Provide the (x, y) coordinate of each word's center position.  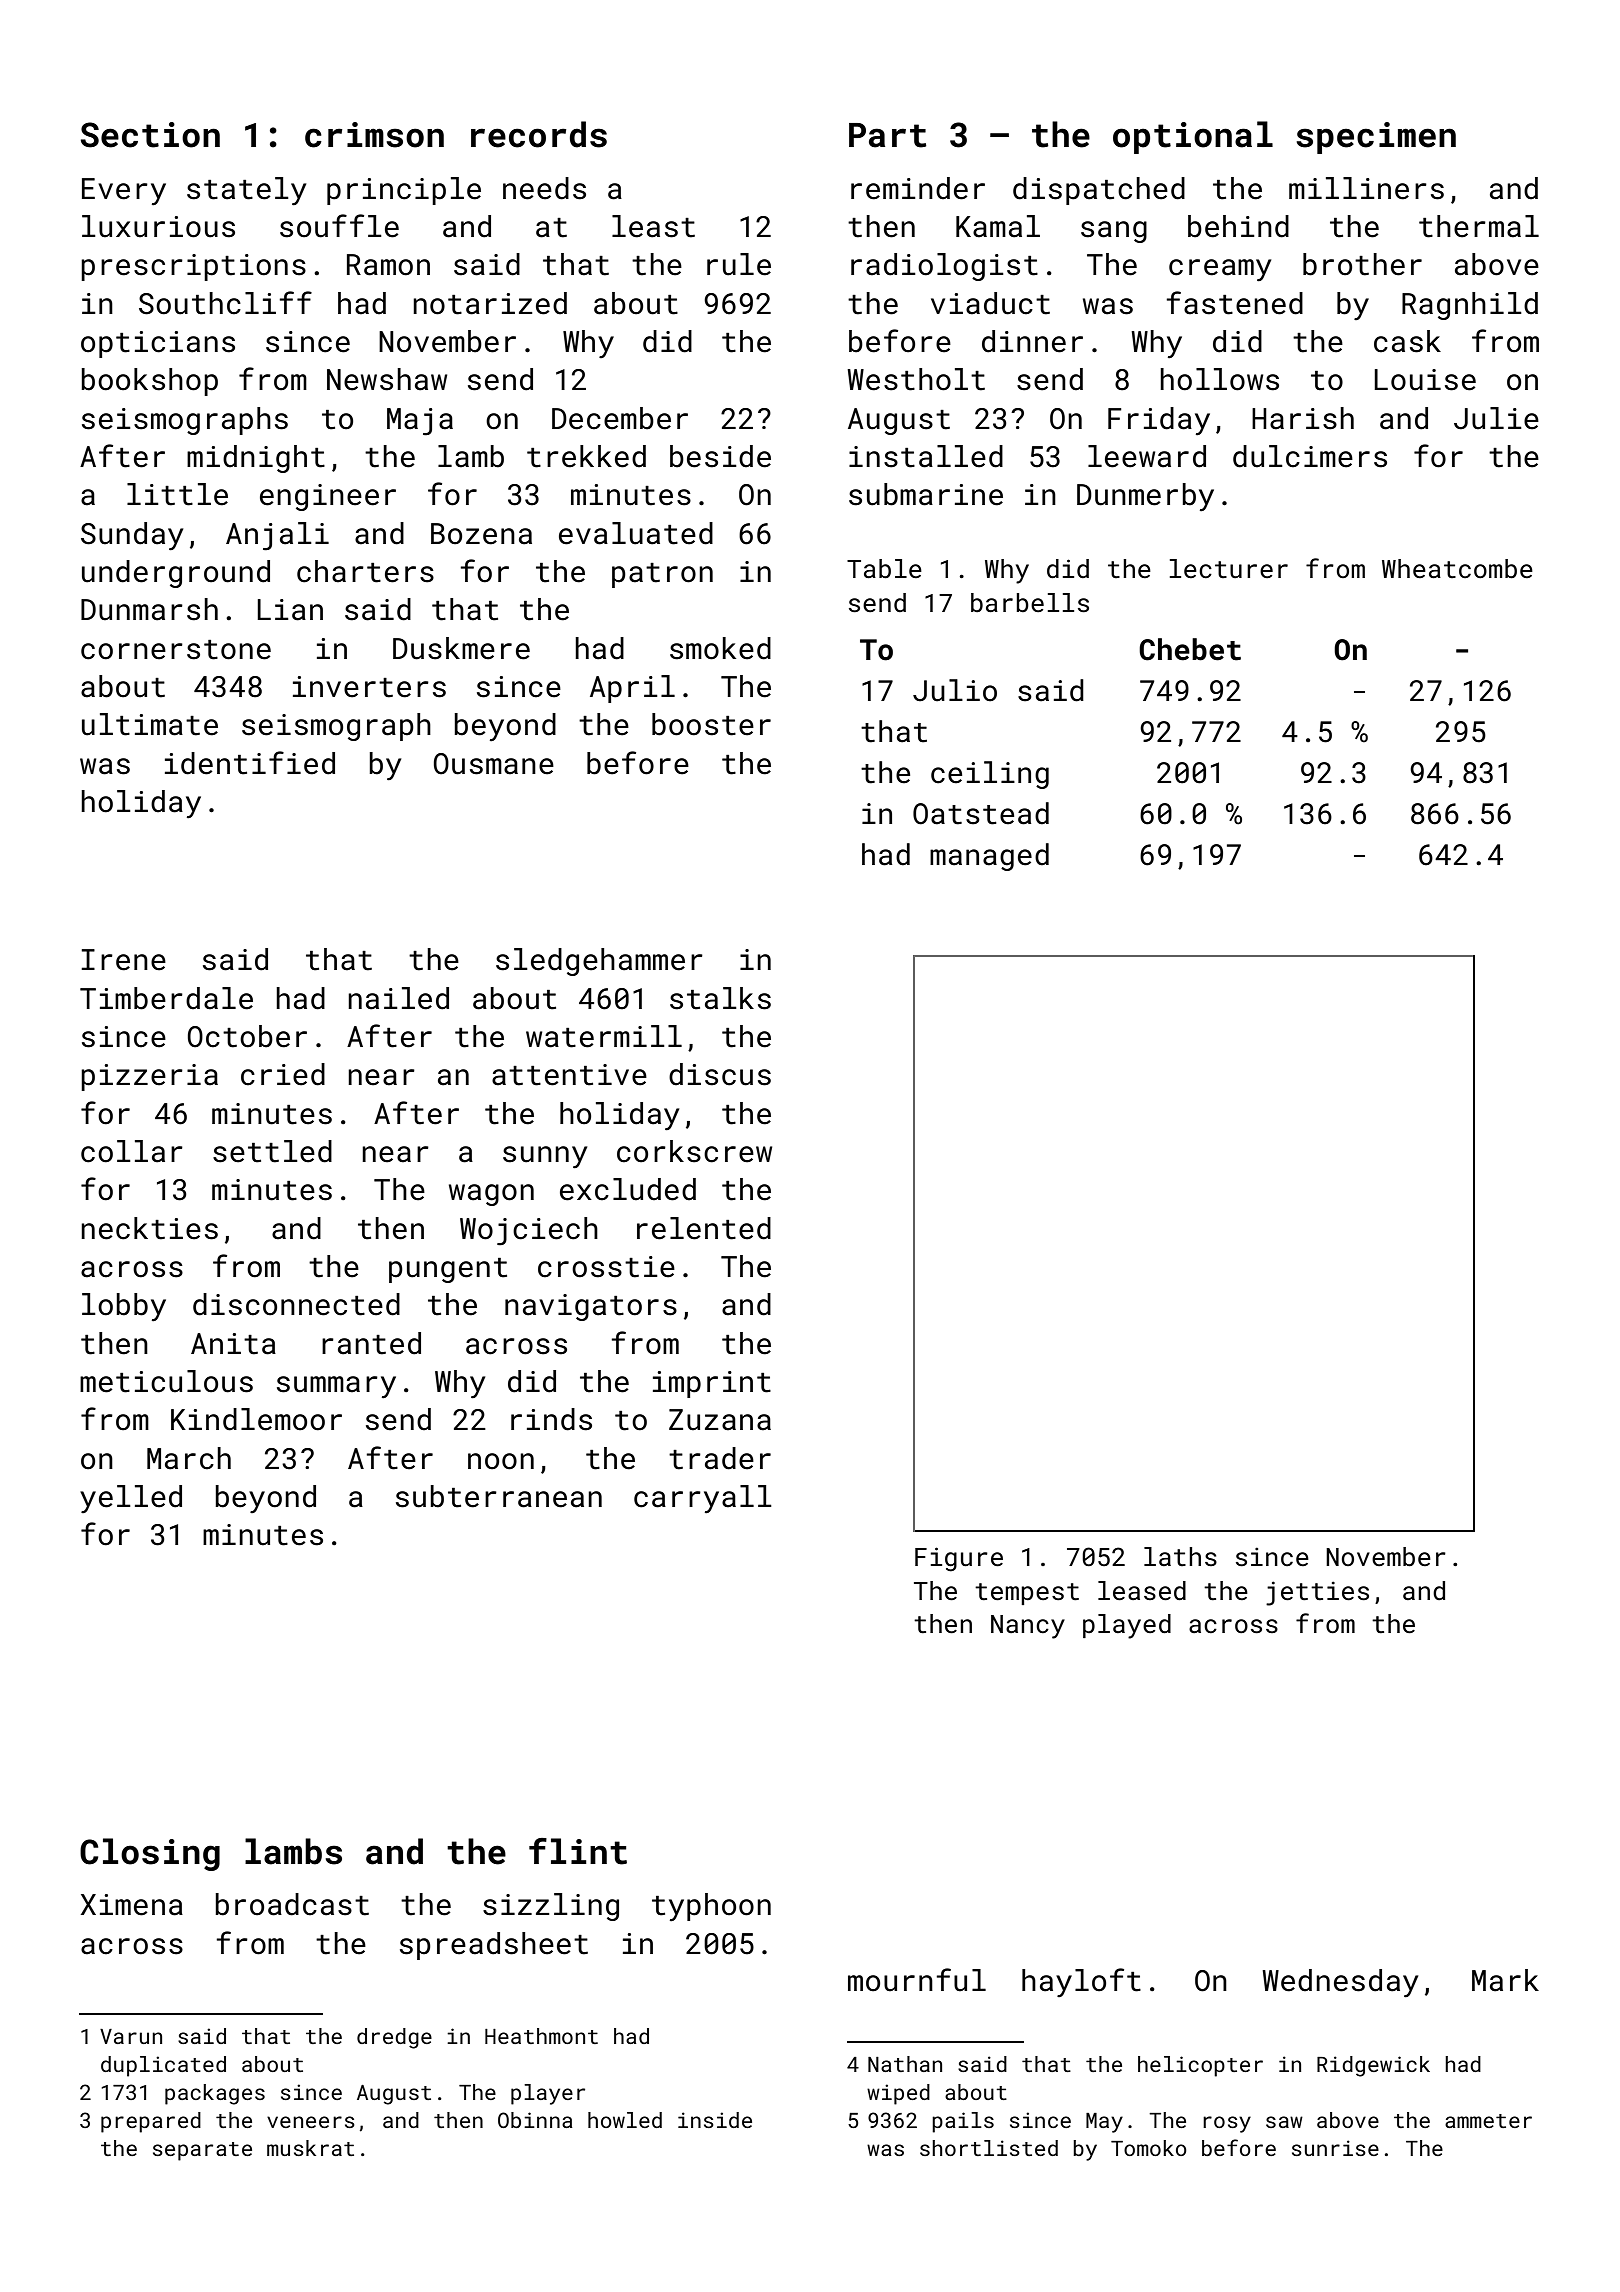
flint (578, 1851)
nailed (398, 998)
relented (704, 1228)
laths (1180, 1556)
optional (1193, 137)
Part (887, 135)
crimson (374, 135)
